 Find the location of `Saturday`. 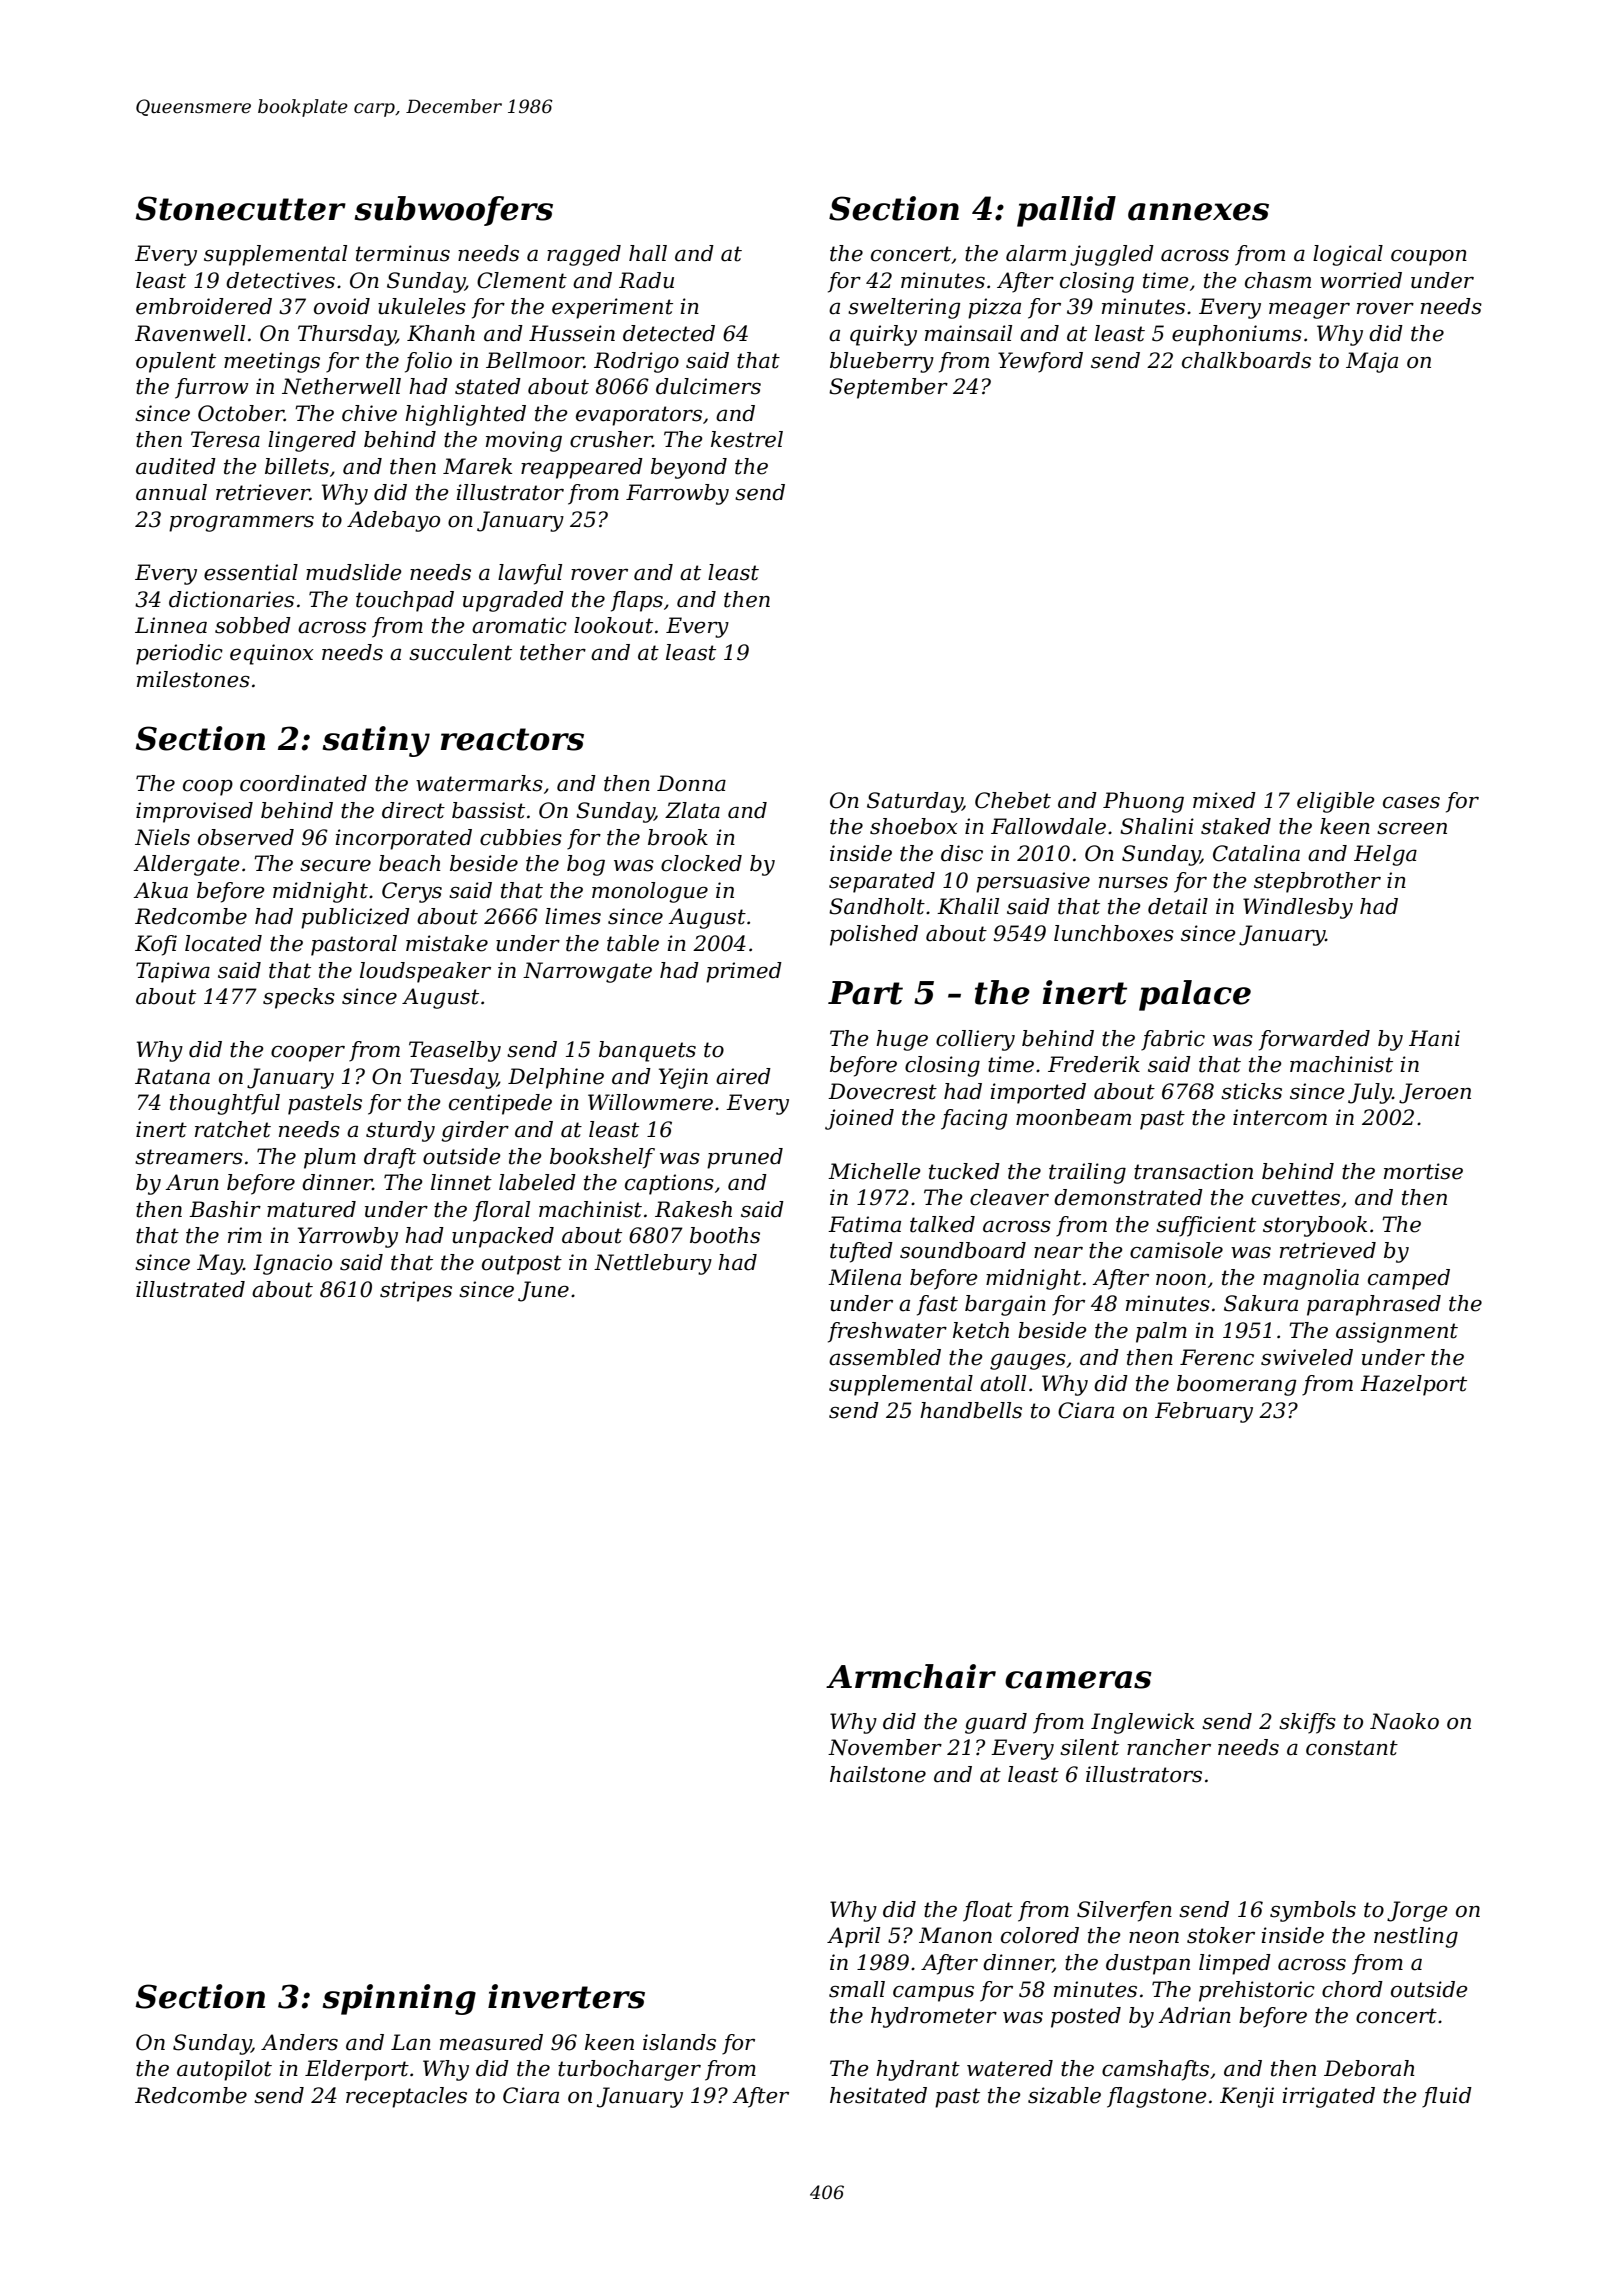

Saturday is located at coordinates (915, 802).
